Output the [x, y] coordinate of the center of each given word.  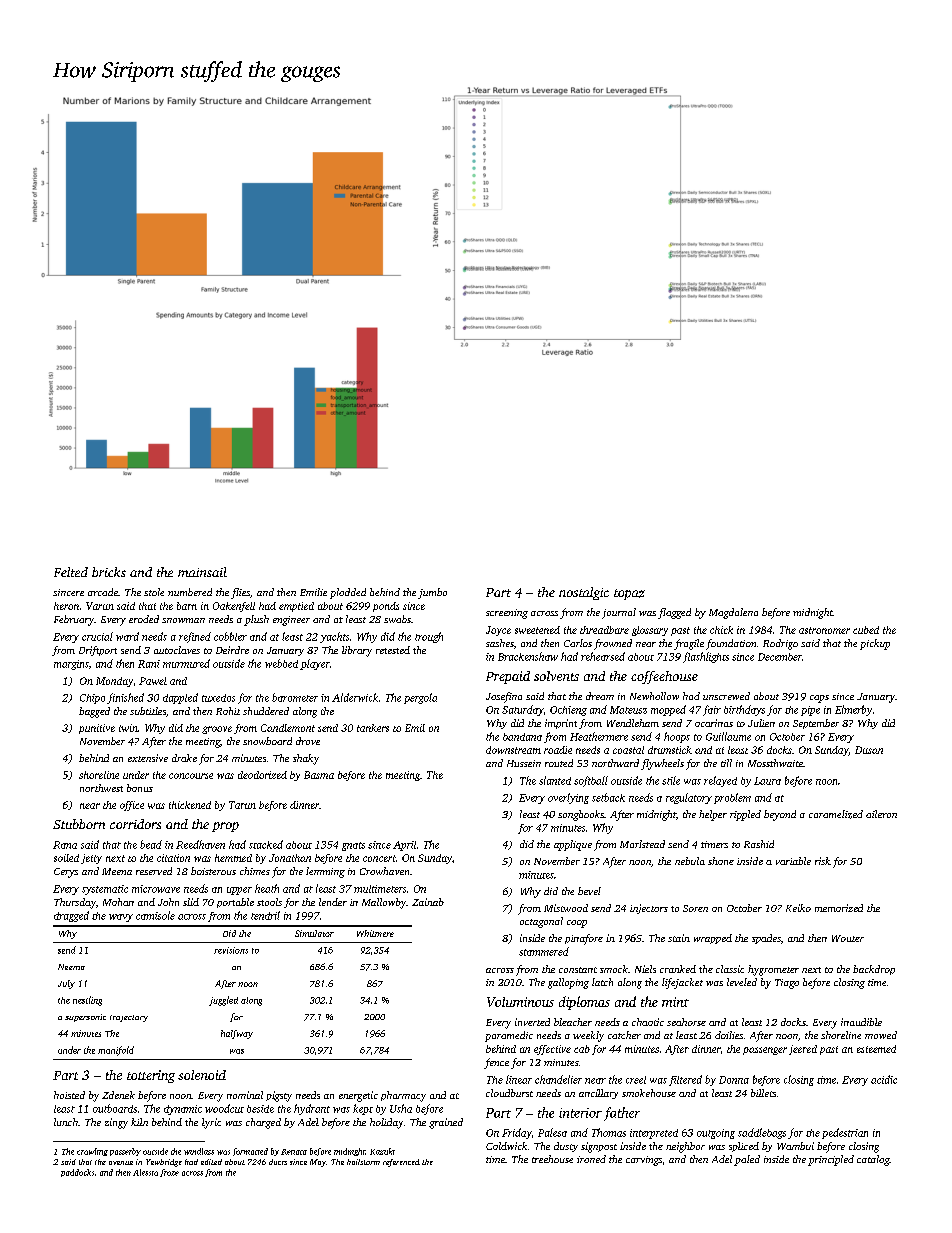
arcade [103, 592]
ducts [278, 1162]
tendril [265, 915]
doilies [729, 1035]
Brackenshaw [528, 656]
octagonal [541, 922]
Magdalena [733, 613]
